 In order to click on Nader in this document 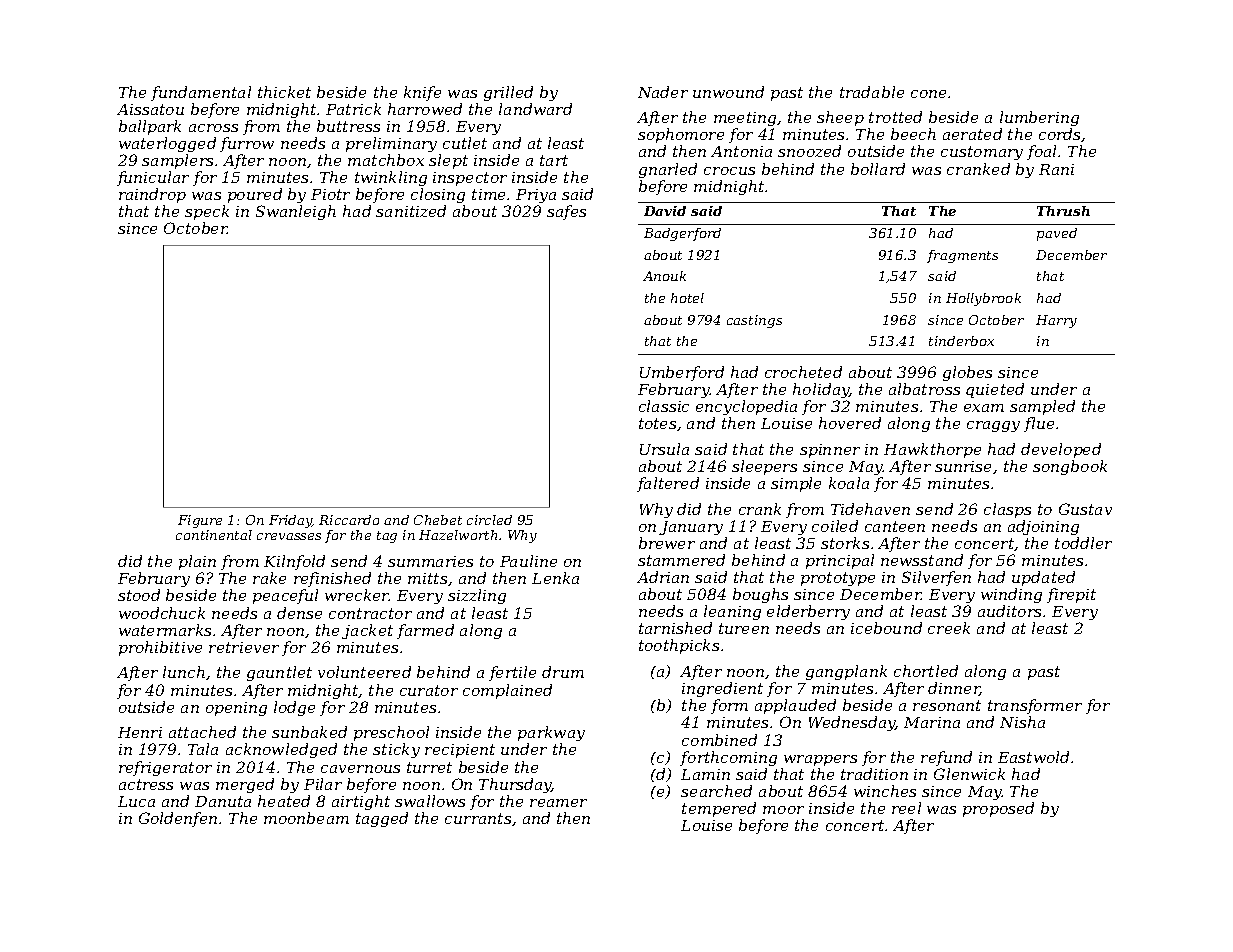, I will do `click(663, 92)`.
